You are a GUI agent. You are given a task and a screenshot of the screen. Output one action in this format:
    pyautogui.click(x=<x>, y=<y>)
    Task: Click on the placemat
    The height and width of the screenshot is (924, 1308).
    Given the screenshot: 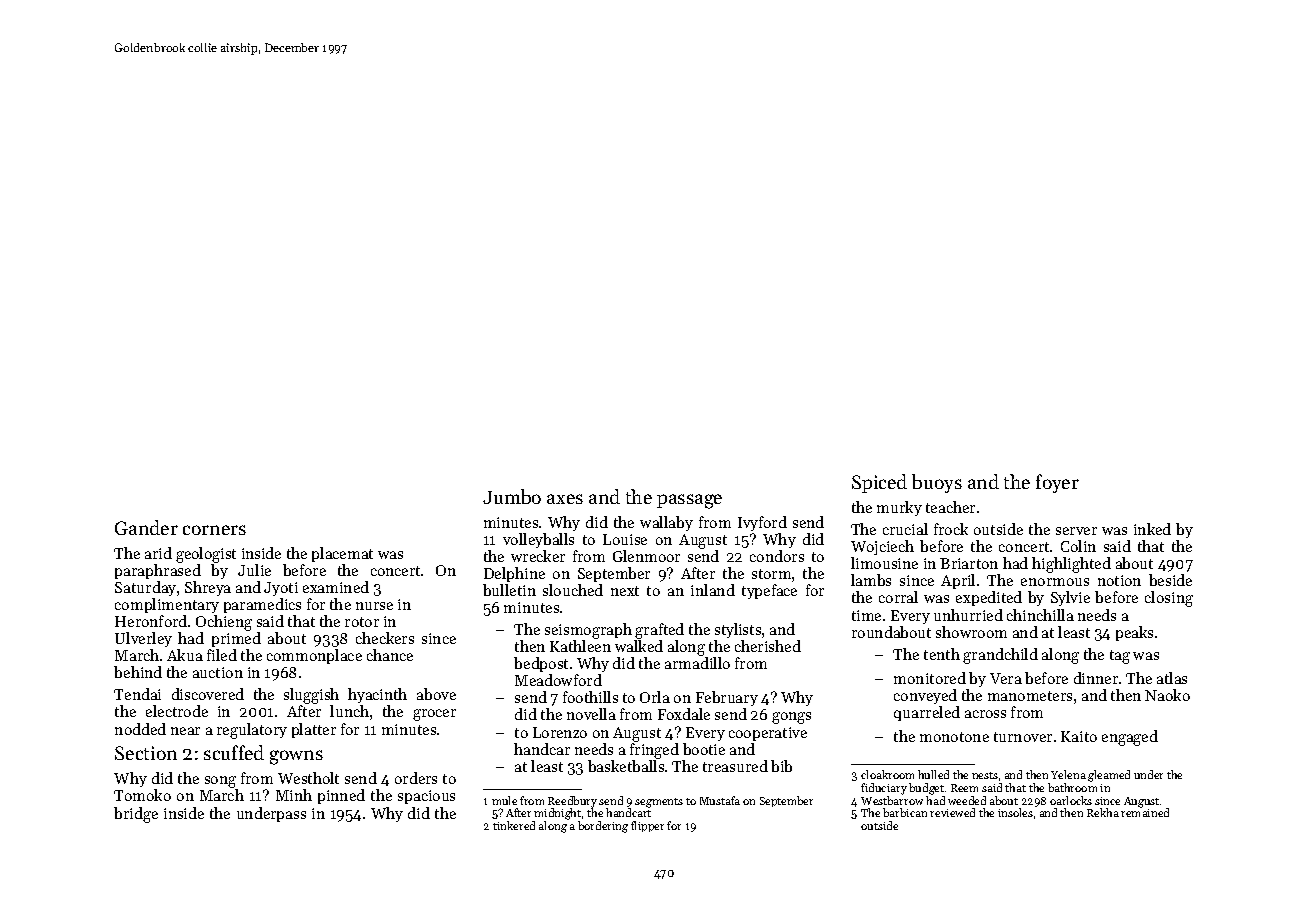 What is the action you would take?
    pyautogui.click(x=342, y=554)
